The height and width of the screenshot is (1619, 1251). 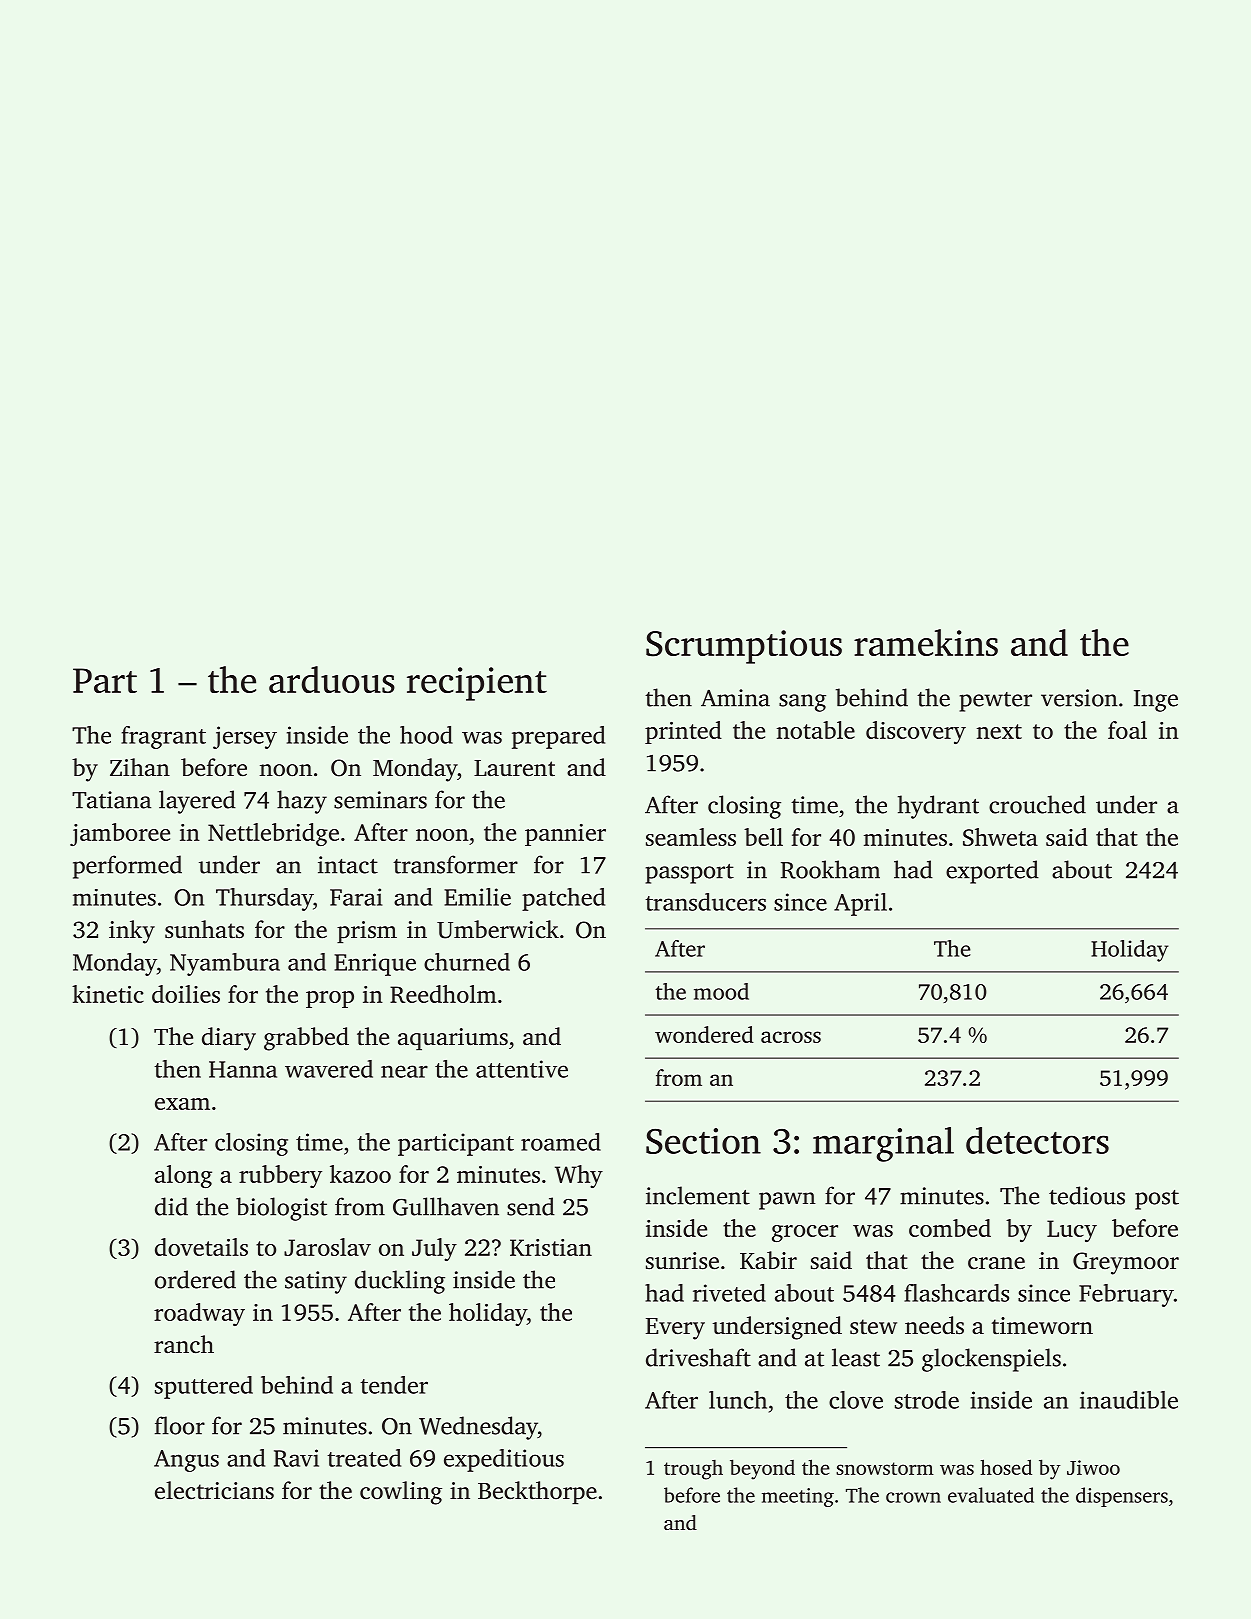 What do you see at coordinates (229, 1039) in the screenshot?
I see `diary` at bounding box center [229, 1039].
